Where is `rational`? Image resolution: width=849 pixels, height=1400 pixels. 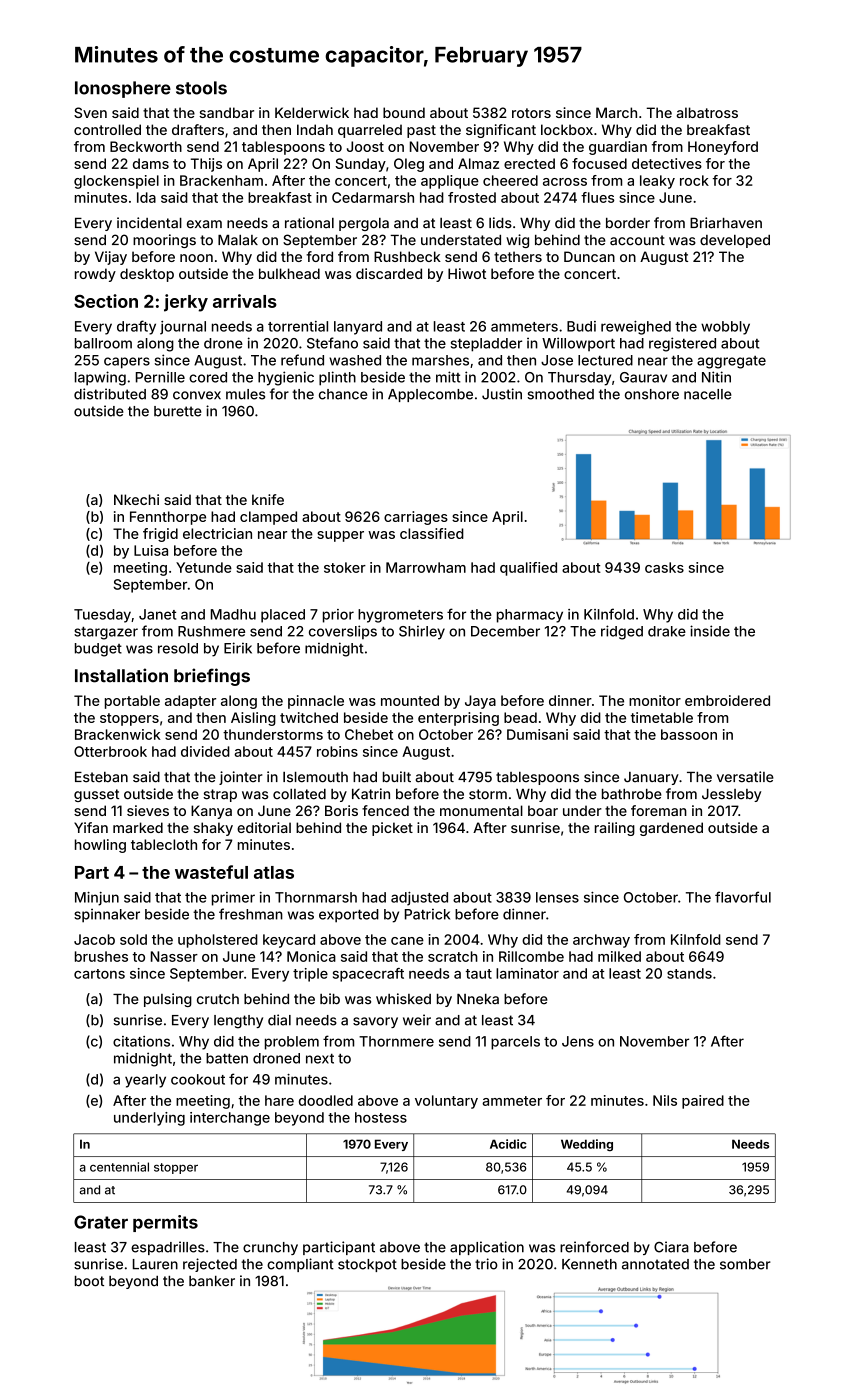 rational is located at coordinates (309, 223).
